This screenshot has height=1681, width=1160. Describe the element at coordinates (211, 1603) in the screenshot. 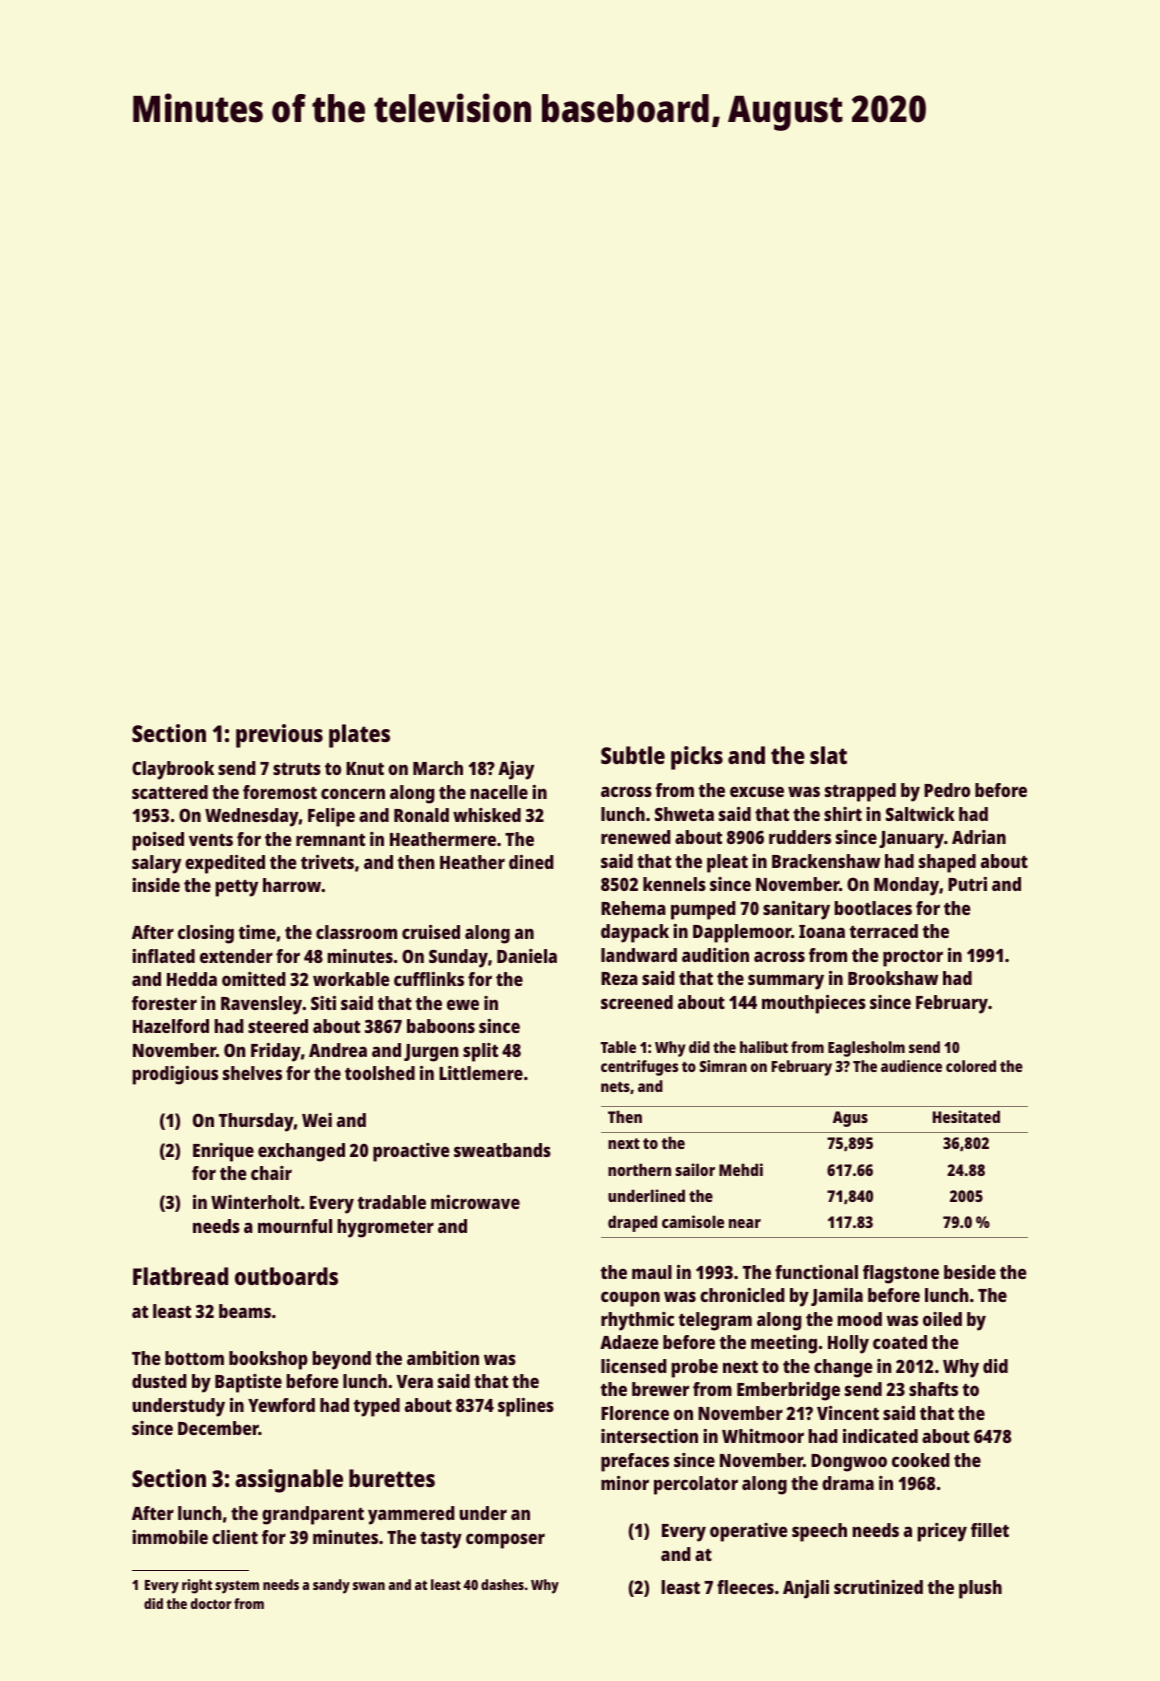

I see `doctor` at that location.
